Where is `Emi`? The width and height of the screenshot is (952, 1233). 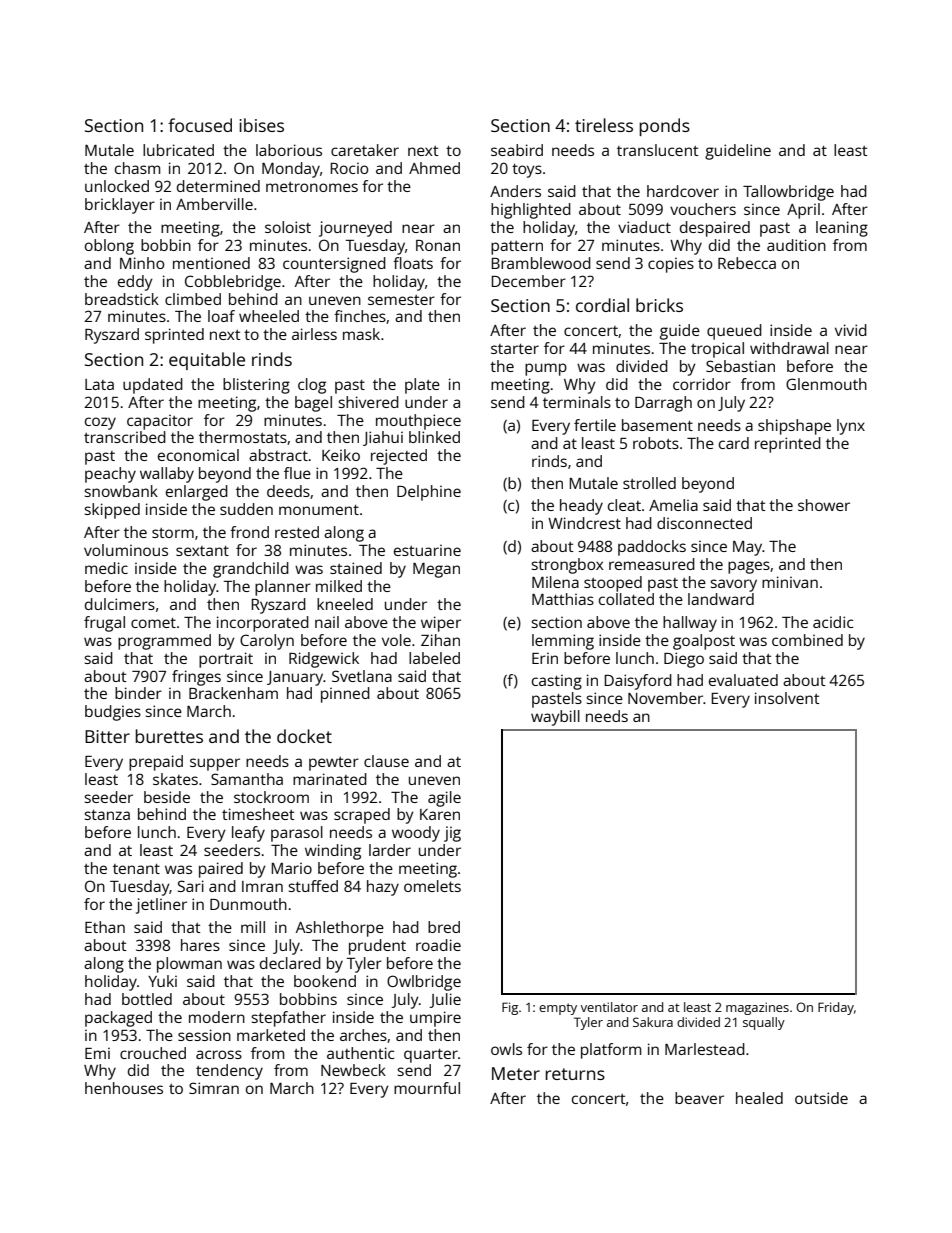
Emi is located at coordinates (97, 1053).
